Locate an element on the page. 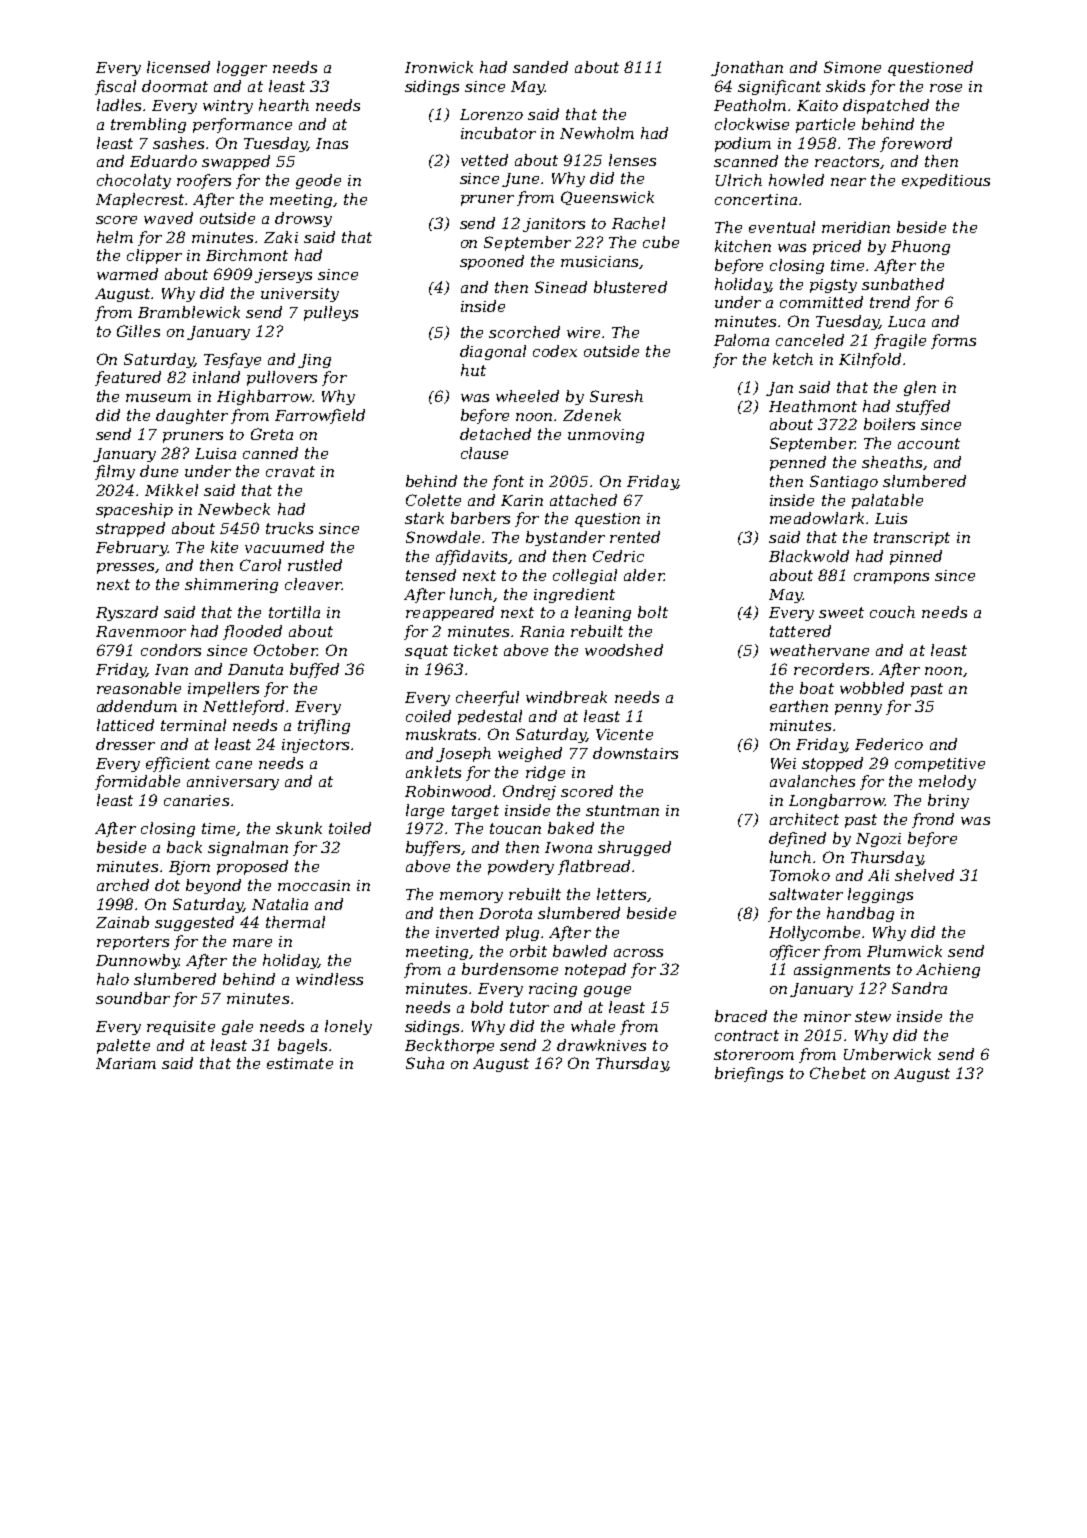 This document has height=1538, width=1087. Phuong is located at coordinates (920, 247).
